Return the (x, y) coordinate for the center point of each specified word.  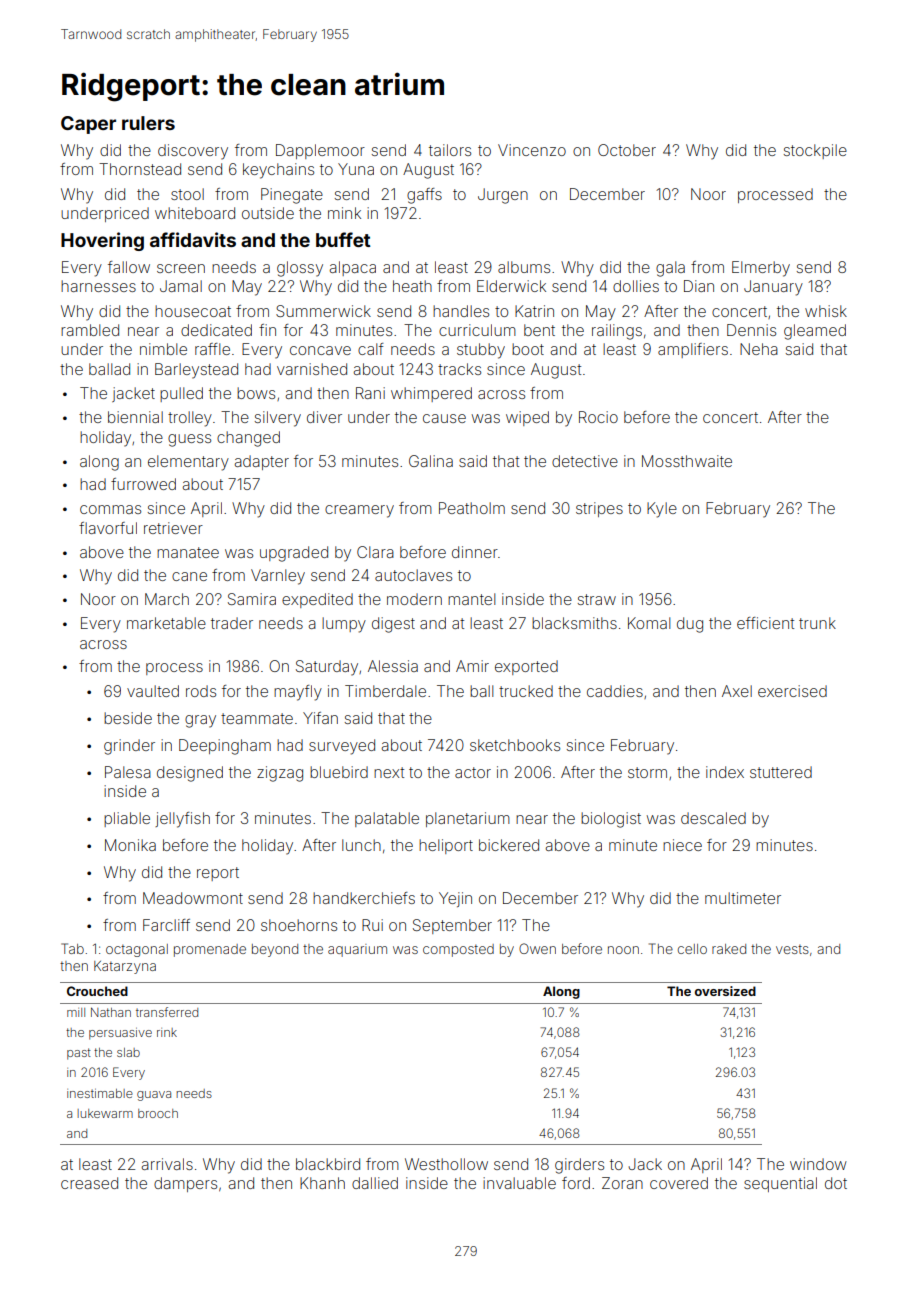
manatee (188, 552)
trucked (526, 691)
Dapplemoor (320, 151)
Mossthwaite (687, 461)
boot (528, 349)
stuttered (781, 772)
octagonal (137, 950)
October (627, 150)
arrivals (167, 1164)
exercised (792, 691)
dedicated (216, 330)
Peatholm (472, 508)
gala (670, 269)
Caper (88, 125)
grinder (129, 747)
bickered (509, 845)
